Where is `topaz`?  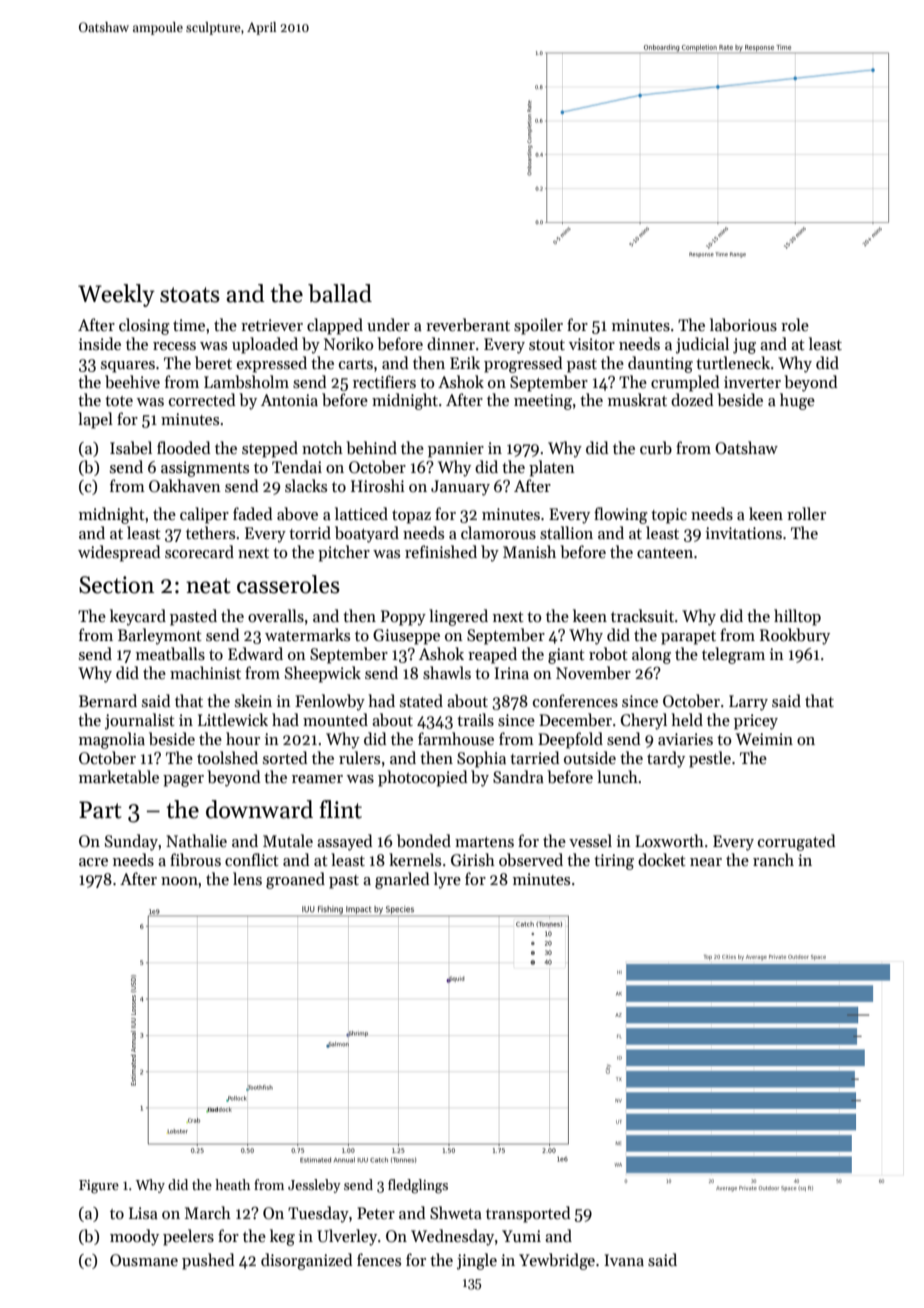
topaz is located at coordinates (411, 517).
